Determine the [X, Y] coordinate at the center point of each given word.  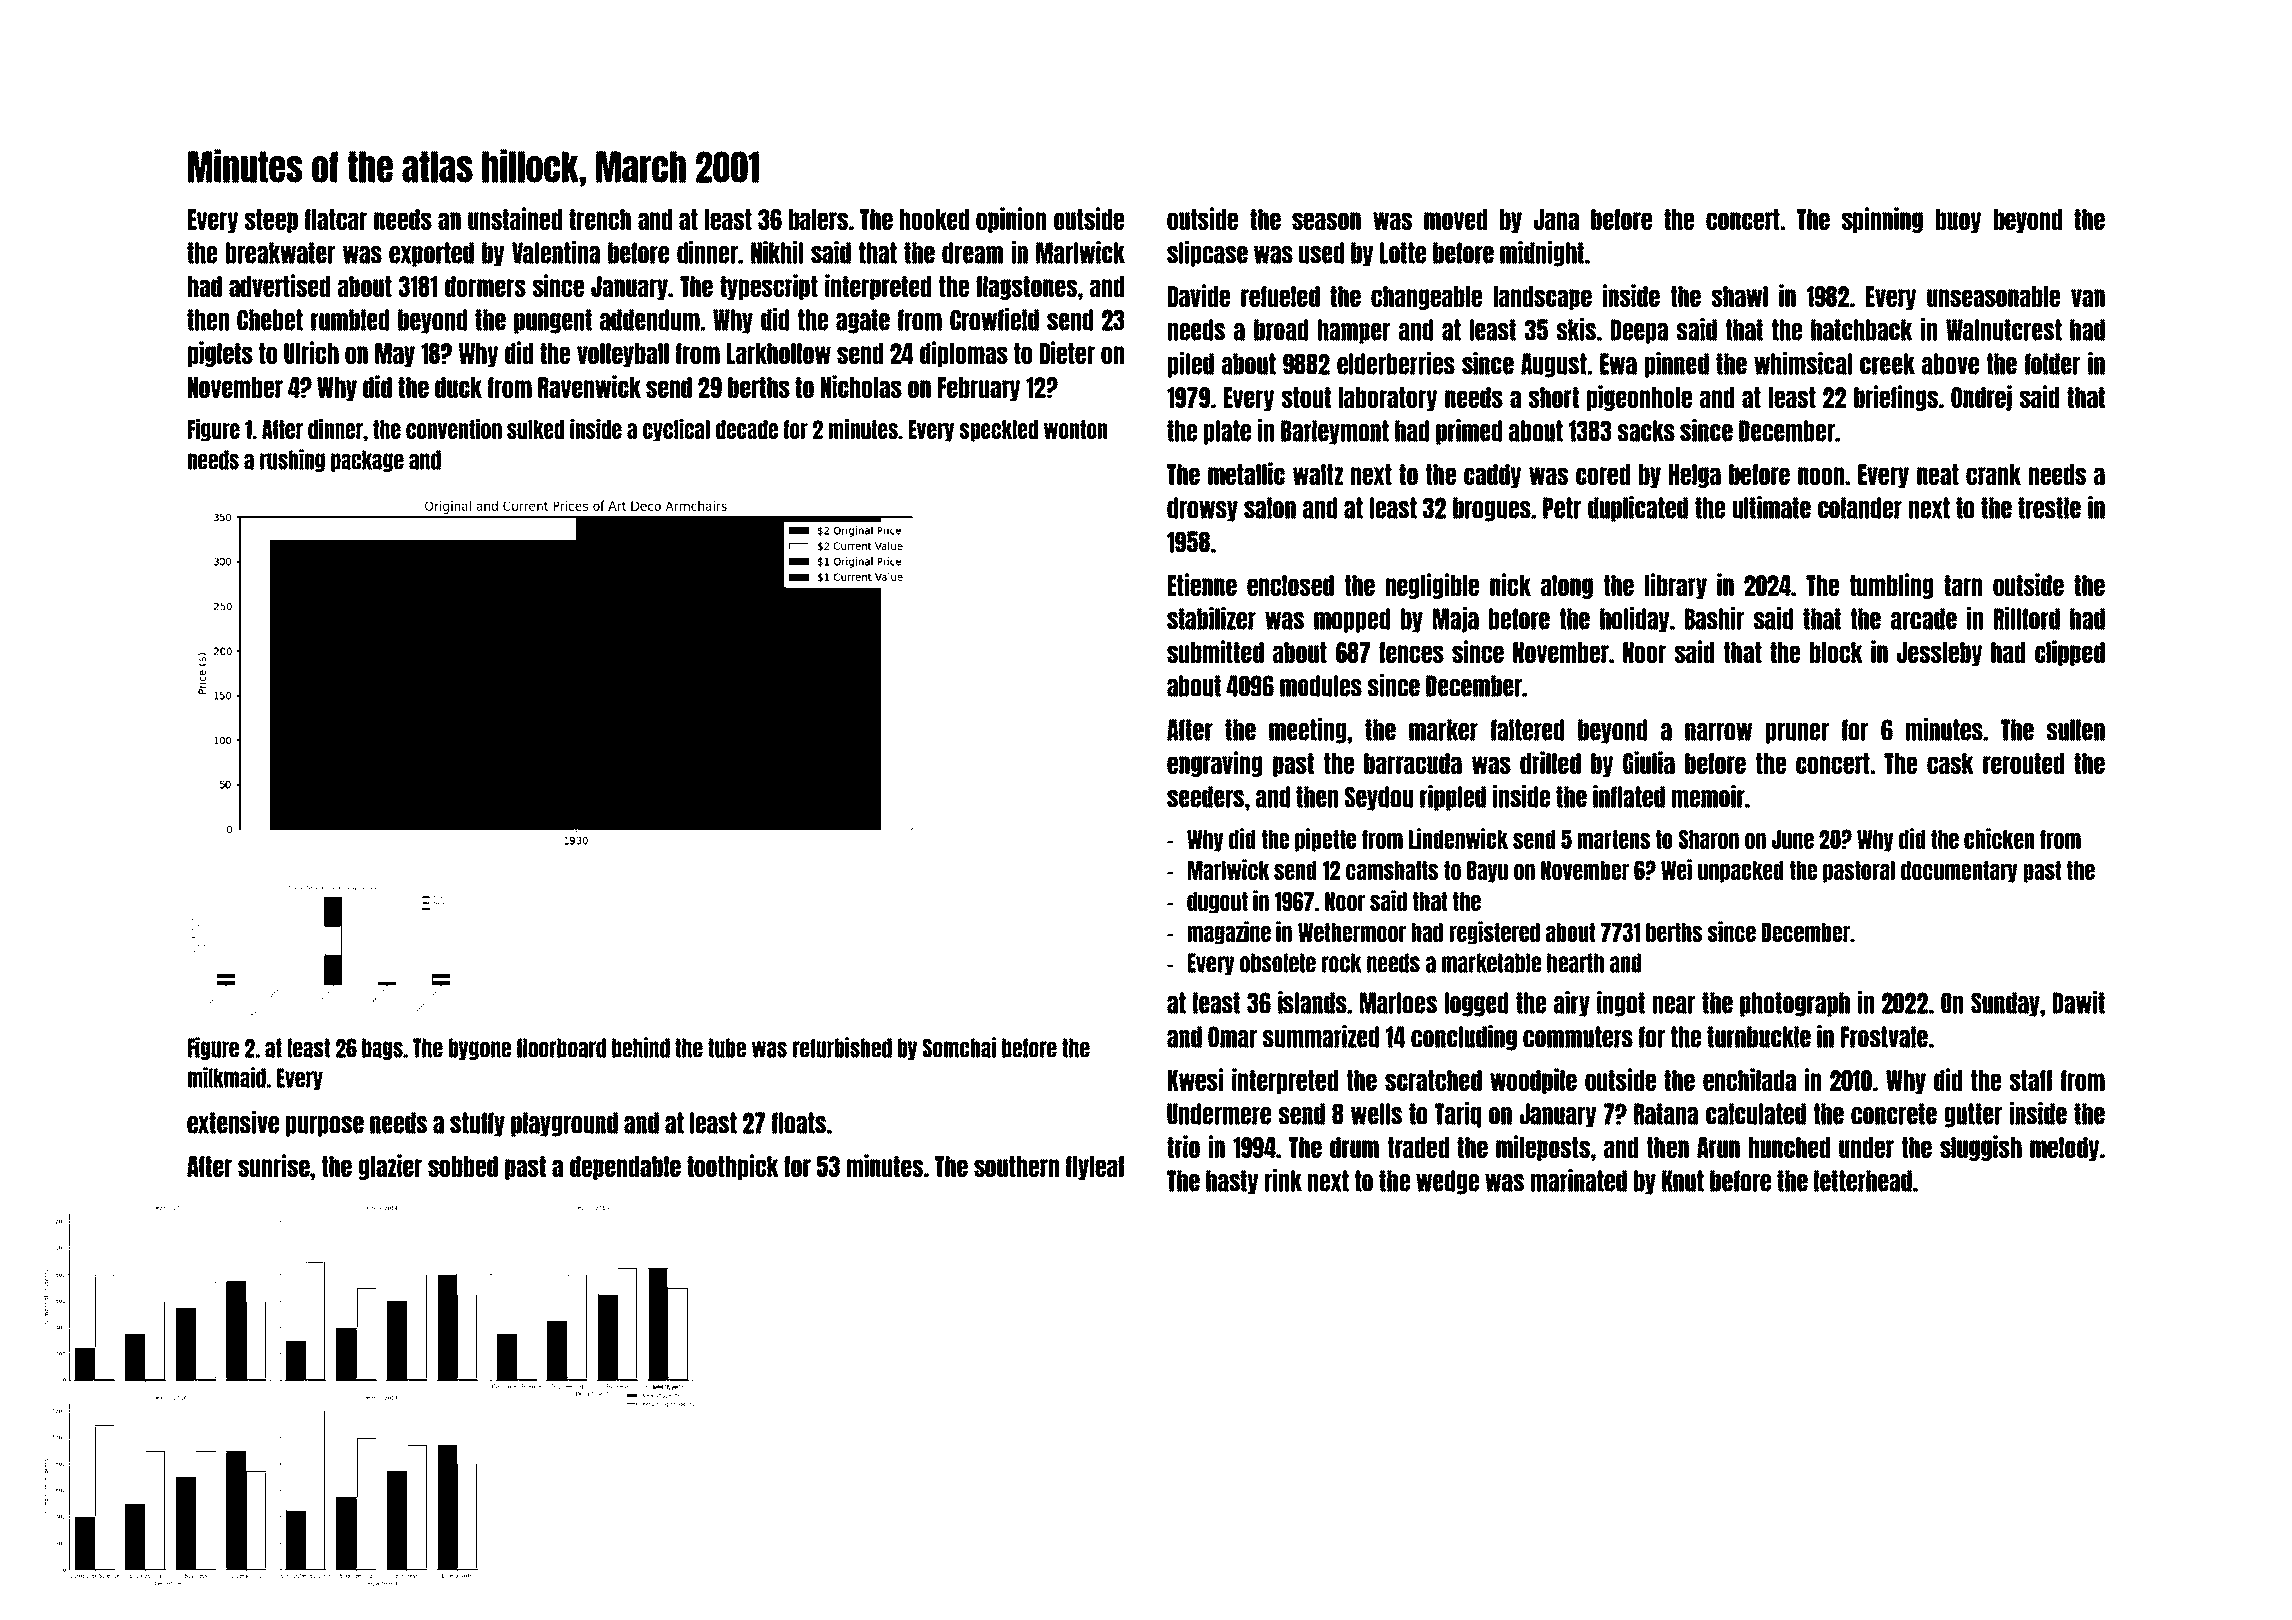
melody [2064, 1149]
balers [818, 219]
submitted [1215, 651]
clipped [2070, 653]
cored [1603, 474]
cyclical [676, 430]
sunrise [274, 1165]
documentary [1959, 872]
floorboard [561, 1048]
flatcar [336, 219]
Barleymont [1335, 432]
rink [1283, 1180]
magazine [1229, 933]
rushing [292, 460]
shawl [1740, 296]
